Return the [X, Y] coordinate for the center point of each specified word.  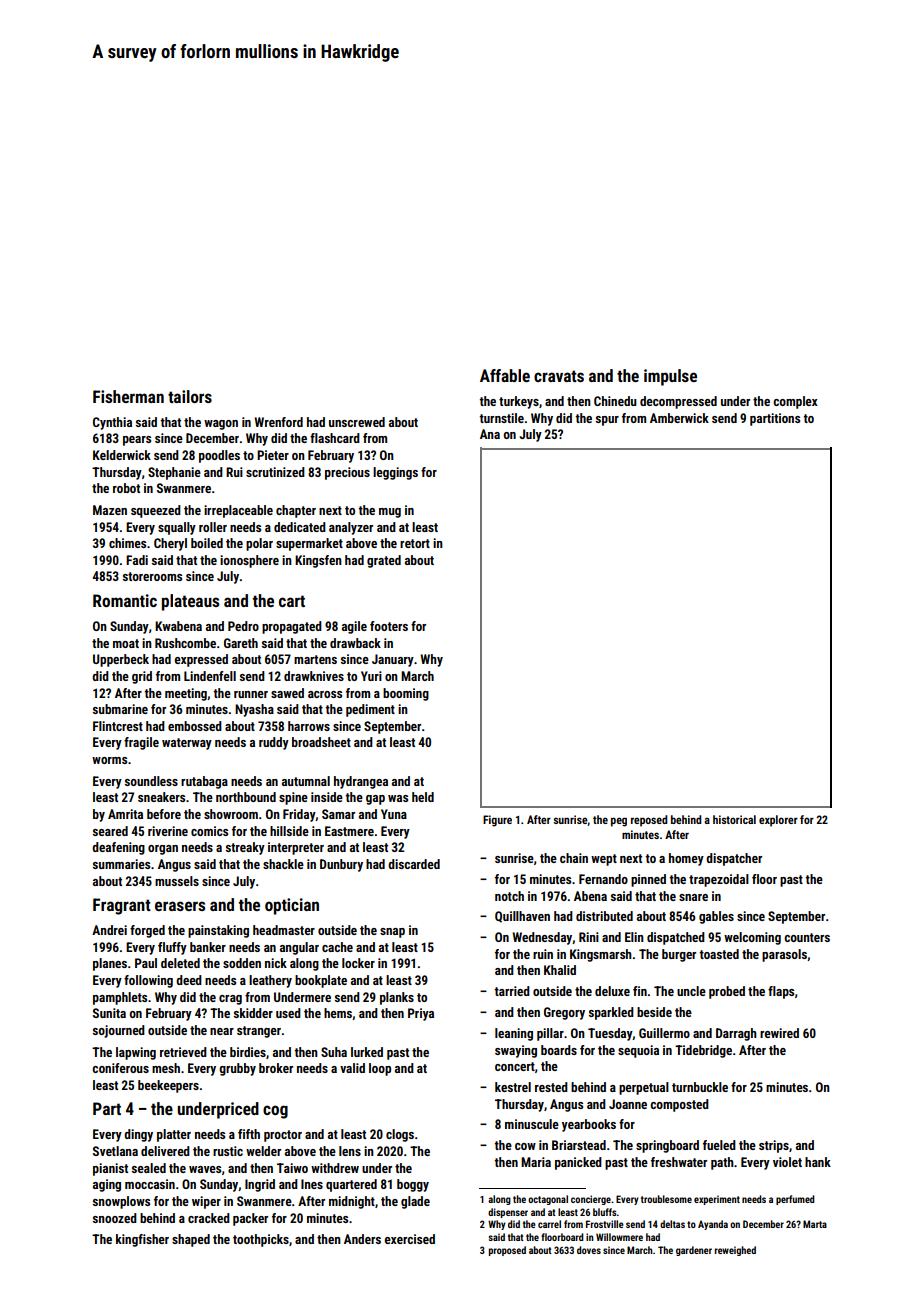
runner [251, 694]
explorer [778, 821]
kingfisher [142, 1240]
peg [619, 822]
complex [795, 402]
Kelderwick [122, 455]
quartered [351, 1185]
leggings [395, 473]
